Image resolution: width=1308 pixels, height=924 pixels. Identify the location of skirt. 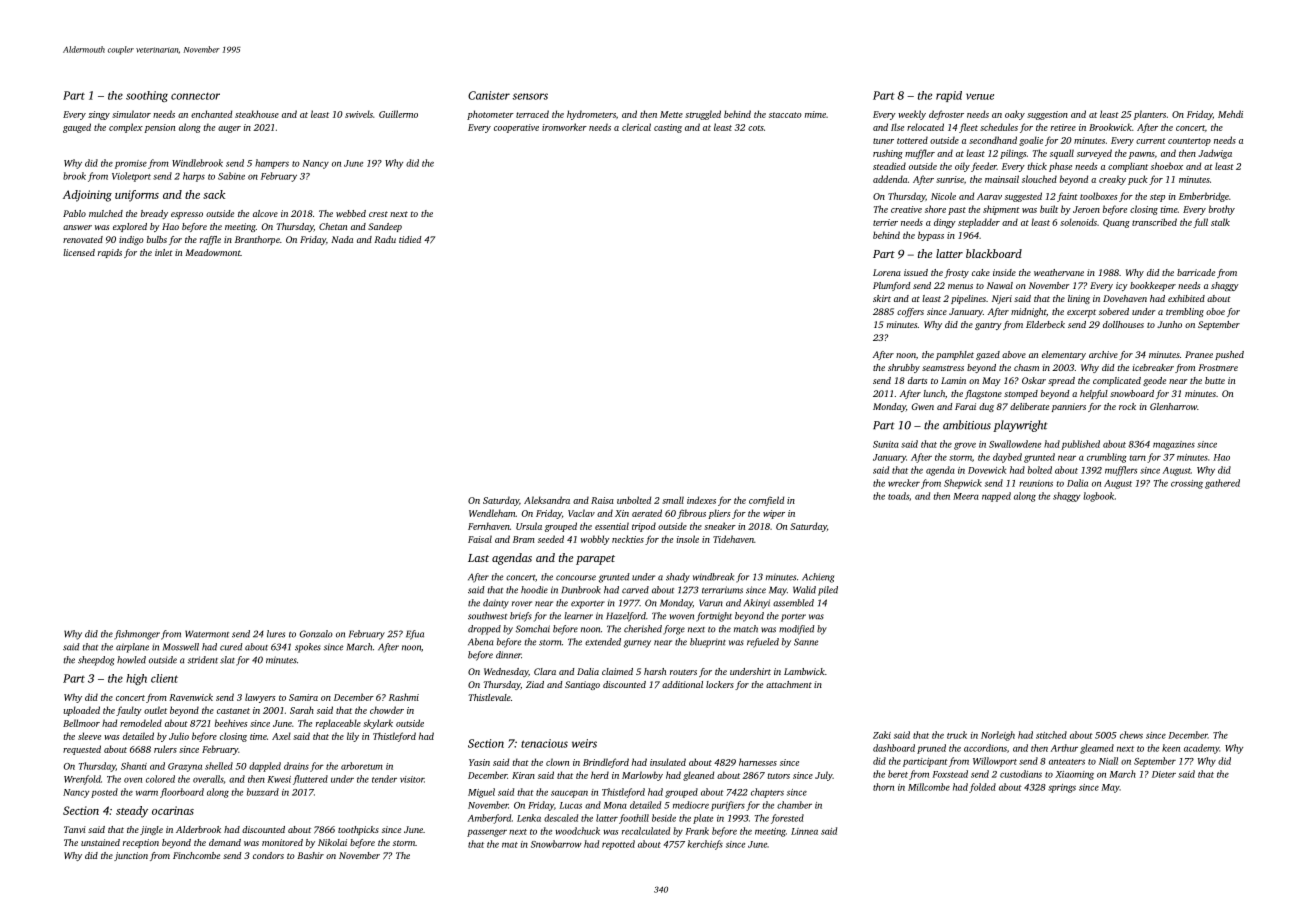
(882, 298).
